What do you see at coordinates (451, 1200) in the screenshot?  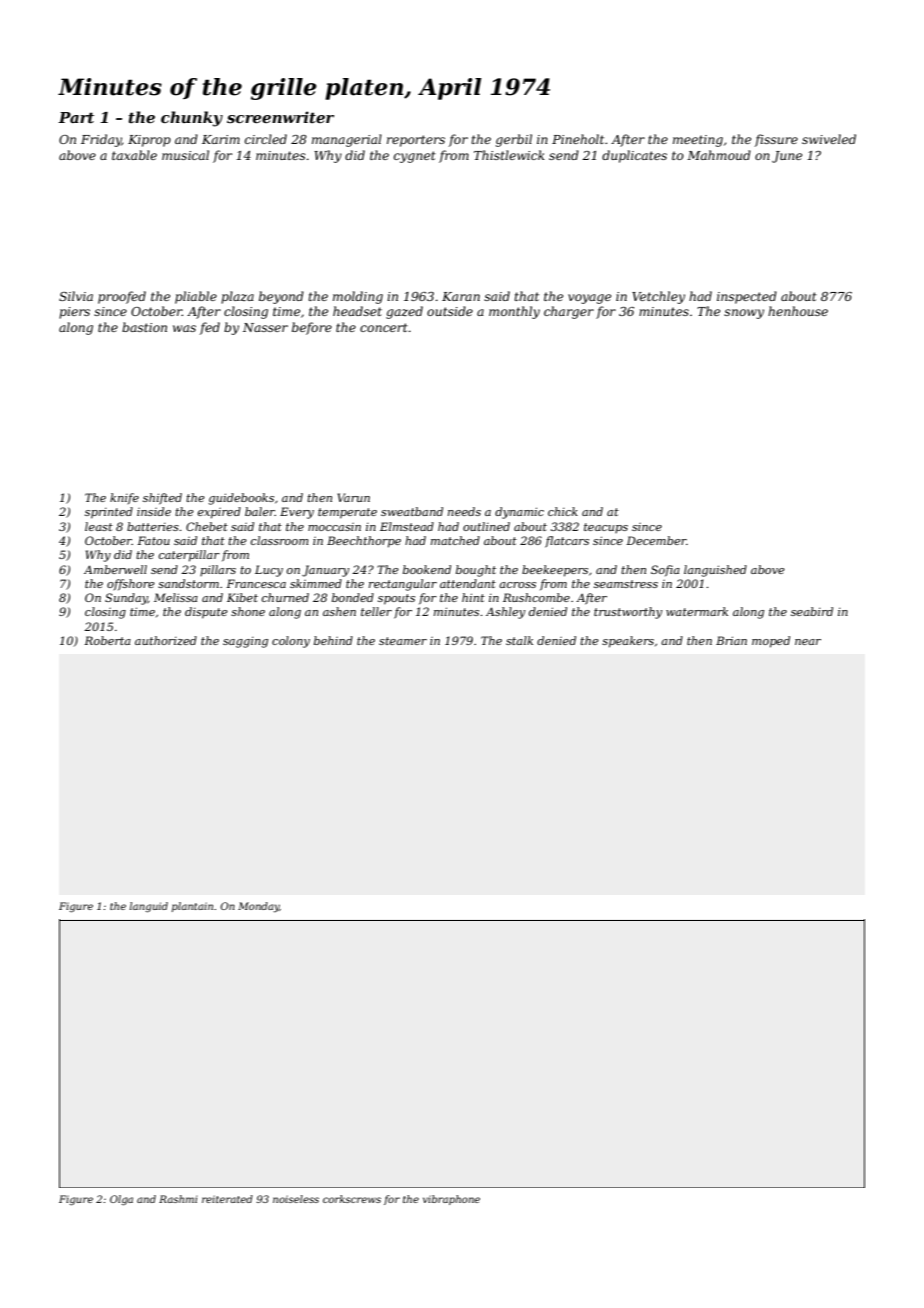 I see `vibraphone` at bounding box center [451, 1200].
